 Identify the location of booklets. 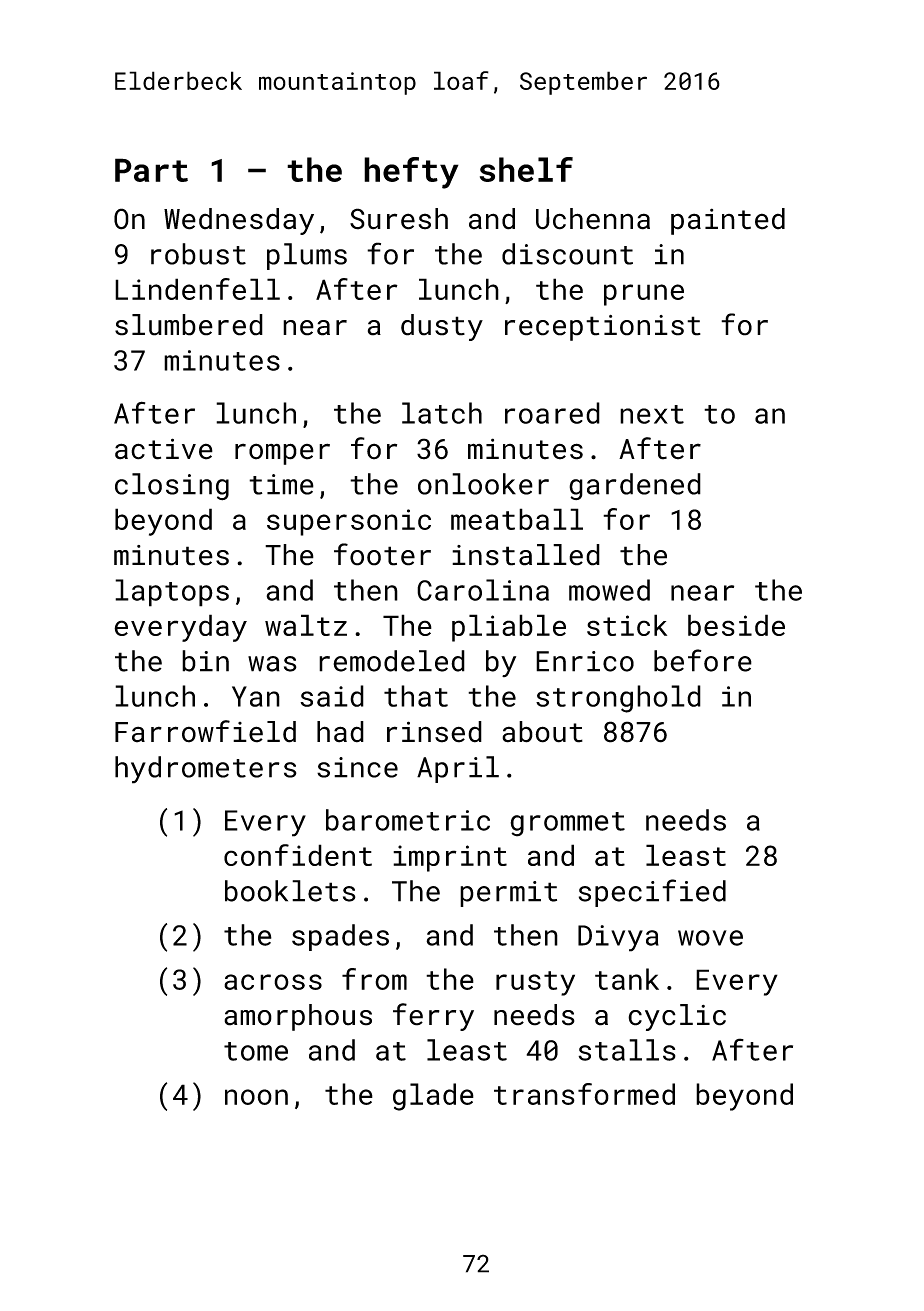
(290, 891).
